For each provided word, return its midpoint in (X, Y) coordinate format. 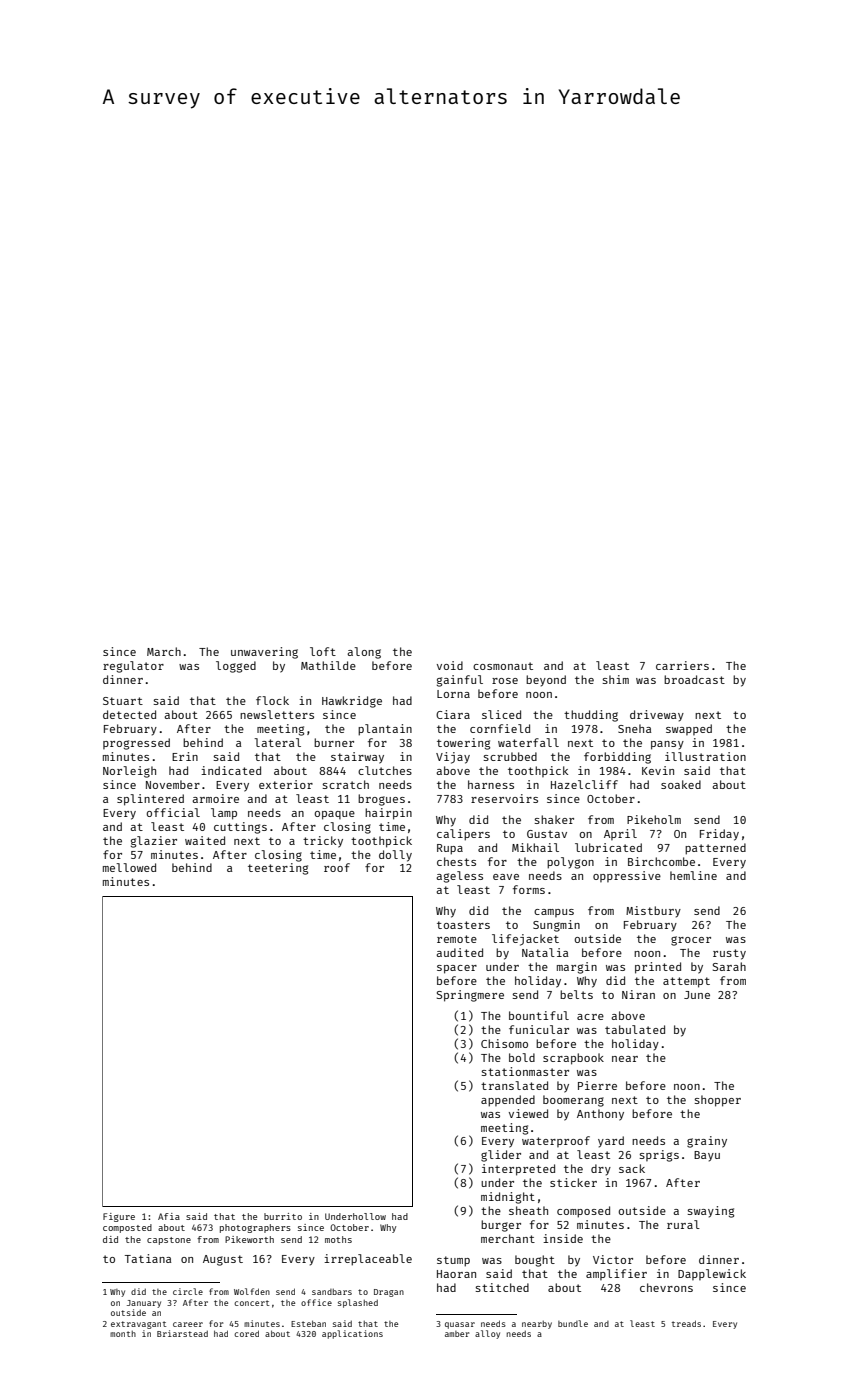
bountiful (539, 1015)
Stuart (123, 701)
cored (246, 1333)
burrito (283, 1216)
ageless (459, 877)
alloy (487, 1334)
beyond (546, 681)
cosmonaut (503, 666)
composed (583, 1212)
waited (205, 840)
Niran (638, 994)
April (620, 834)
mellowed (129, 867)
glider (501, 1156)
